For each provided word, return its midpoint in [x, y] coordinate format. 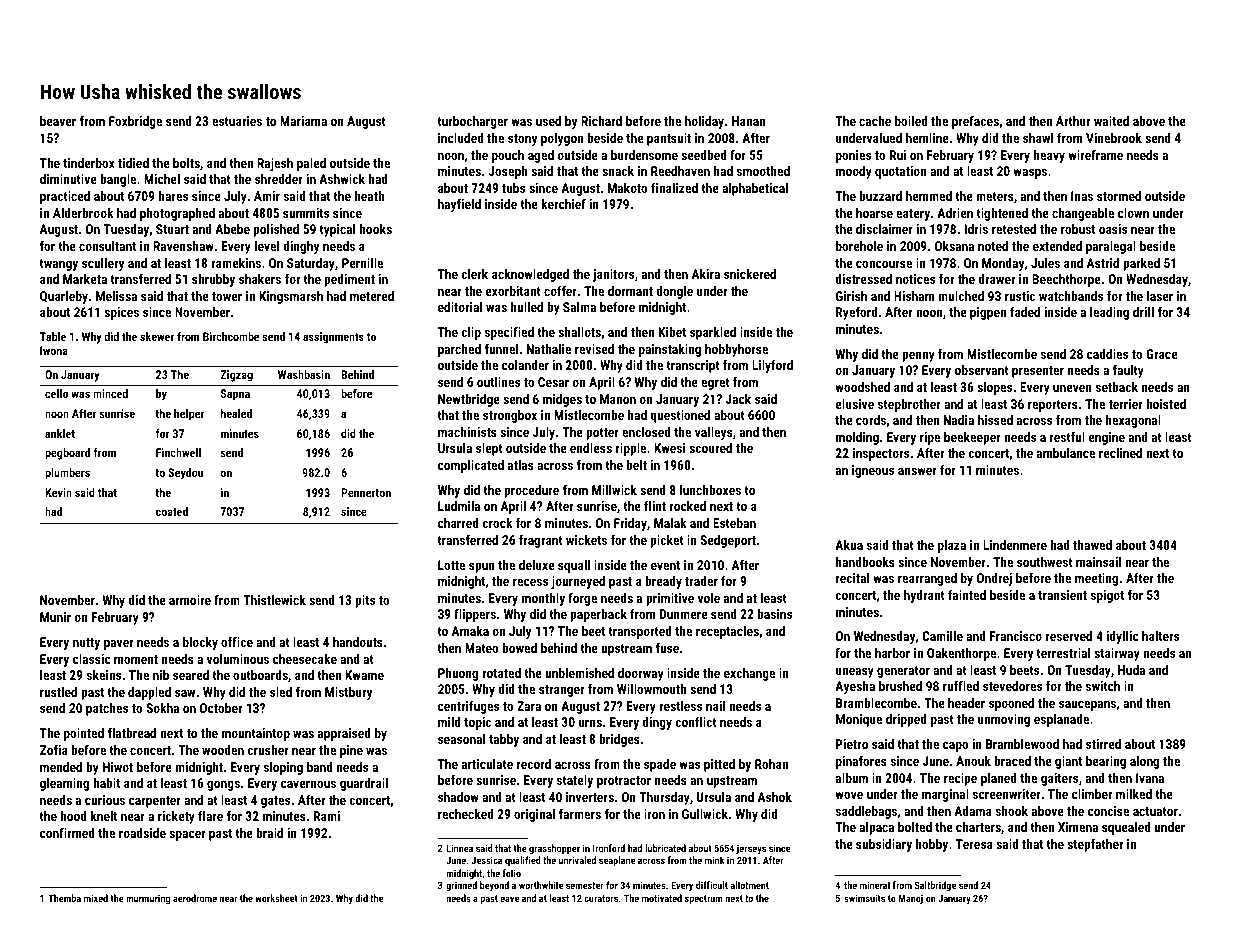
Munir [55, 617]
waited [1111, 121]
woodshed [862, 387]
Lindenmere [1015, 545]
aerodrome [195, 898]
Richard [601, 121]
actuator [1155, 811]
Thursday [664, 798]
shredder [279, 179]
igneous [873, 471]
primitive [670, 599]
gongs [223, 785]
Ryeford [857, 313]
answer [917, 471]
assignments [333, 338]
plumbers [67, 474]
